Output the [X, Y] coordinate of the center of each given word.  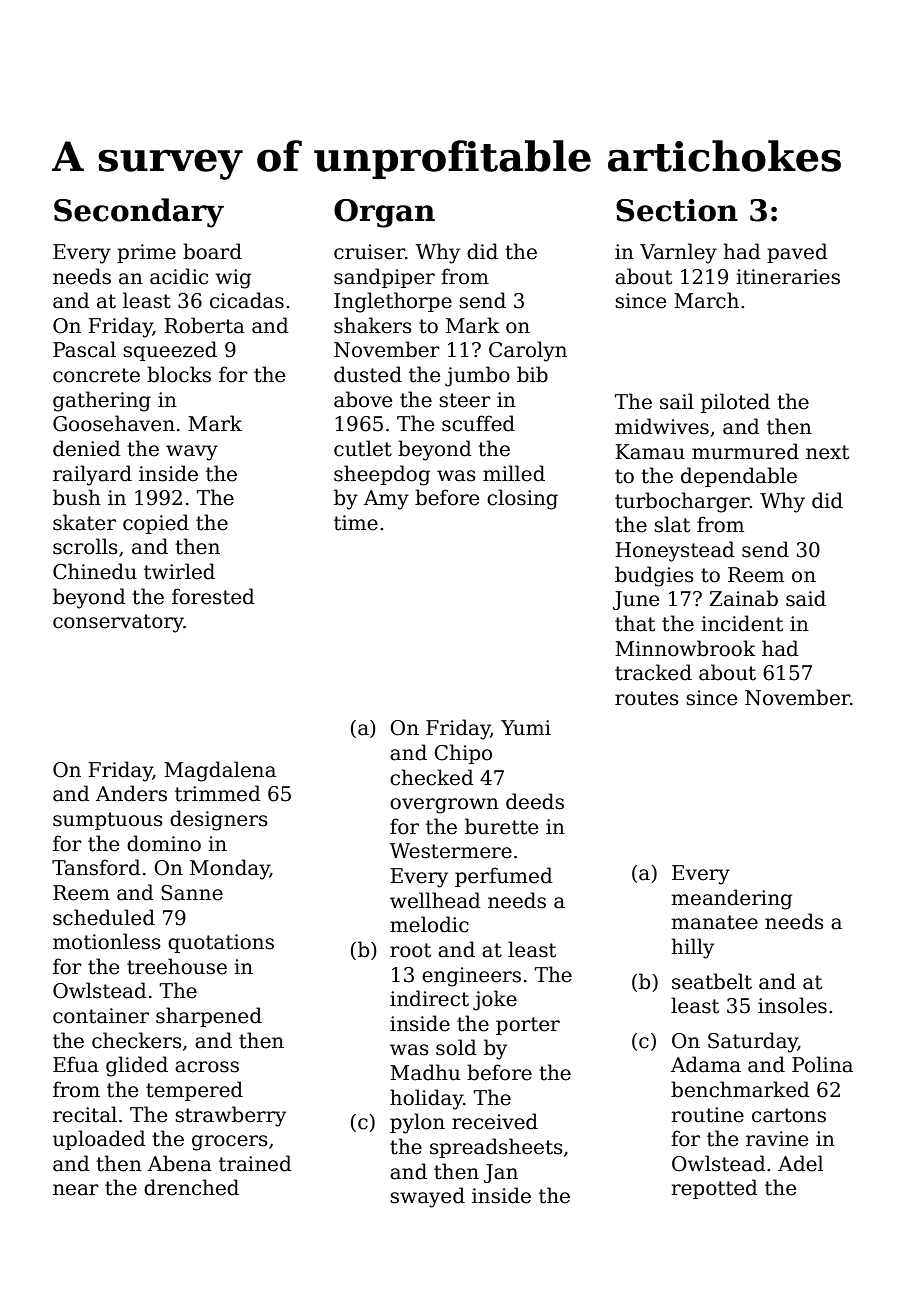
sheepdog [382, 475]
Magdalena [220, 771]
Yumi [526, 728]
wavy [192, 453]
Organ [384, 213]
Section [677, 210]
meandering [732, 899]
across [207, 1067]
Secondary [139, 213]
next [827, 452]
